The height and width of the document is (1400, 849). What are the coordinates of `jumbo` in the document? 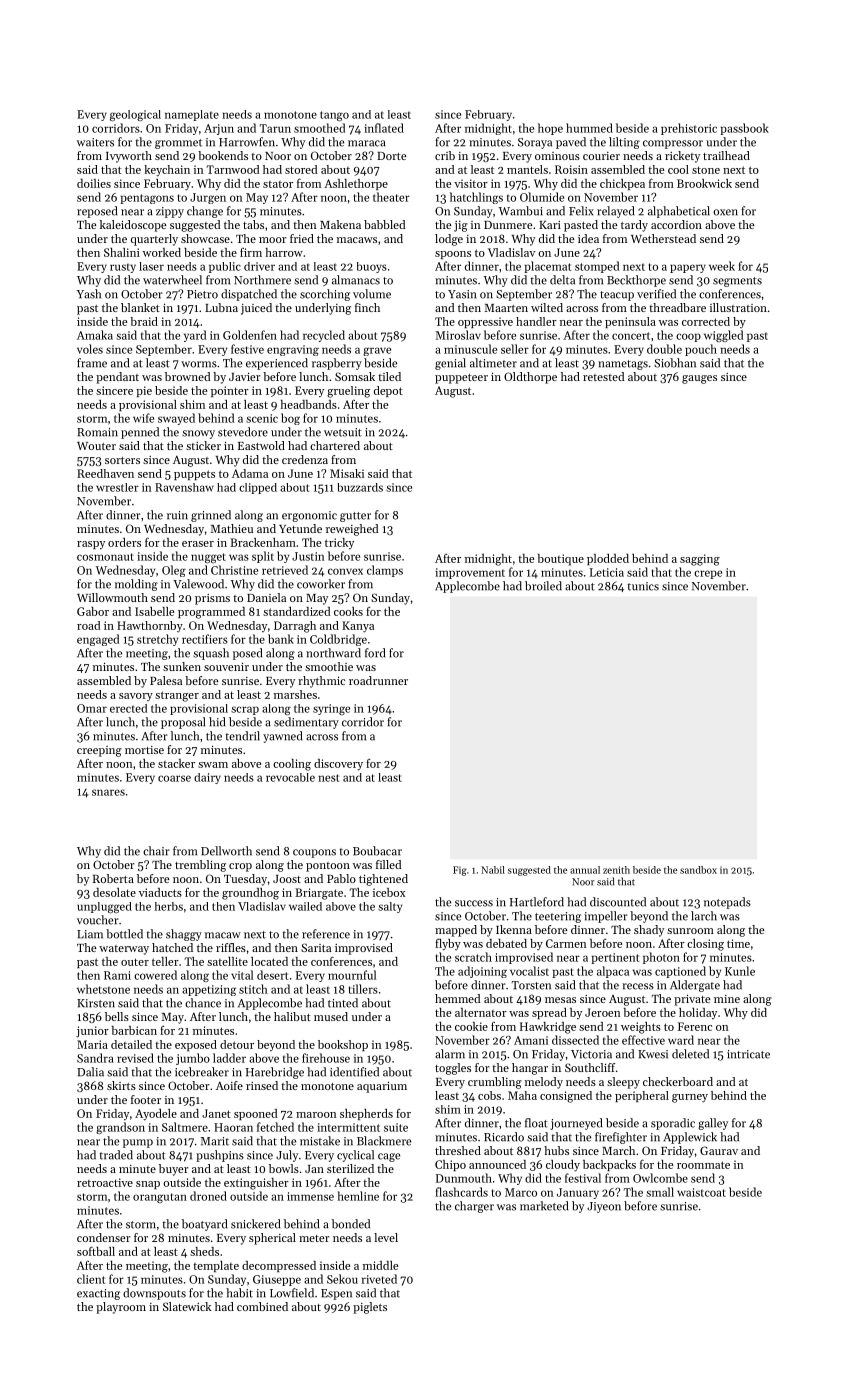 It's located at (193, 1059).
